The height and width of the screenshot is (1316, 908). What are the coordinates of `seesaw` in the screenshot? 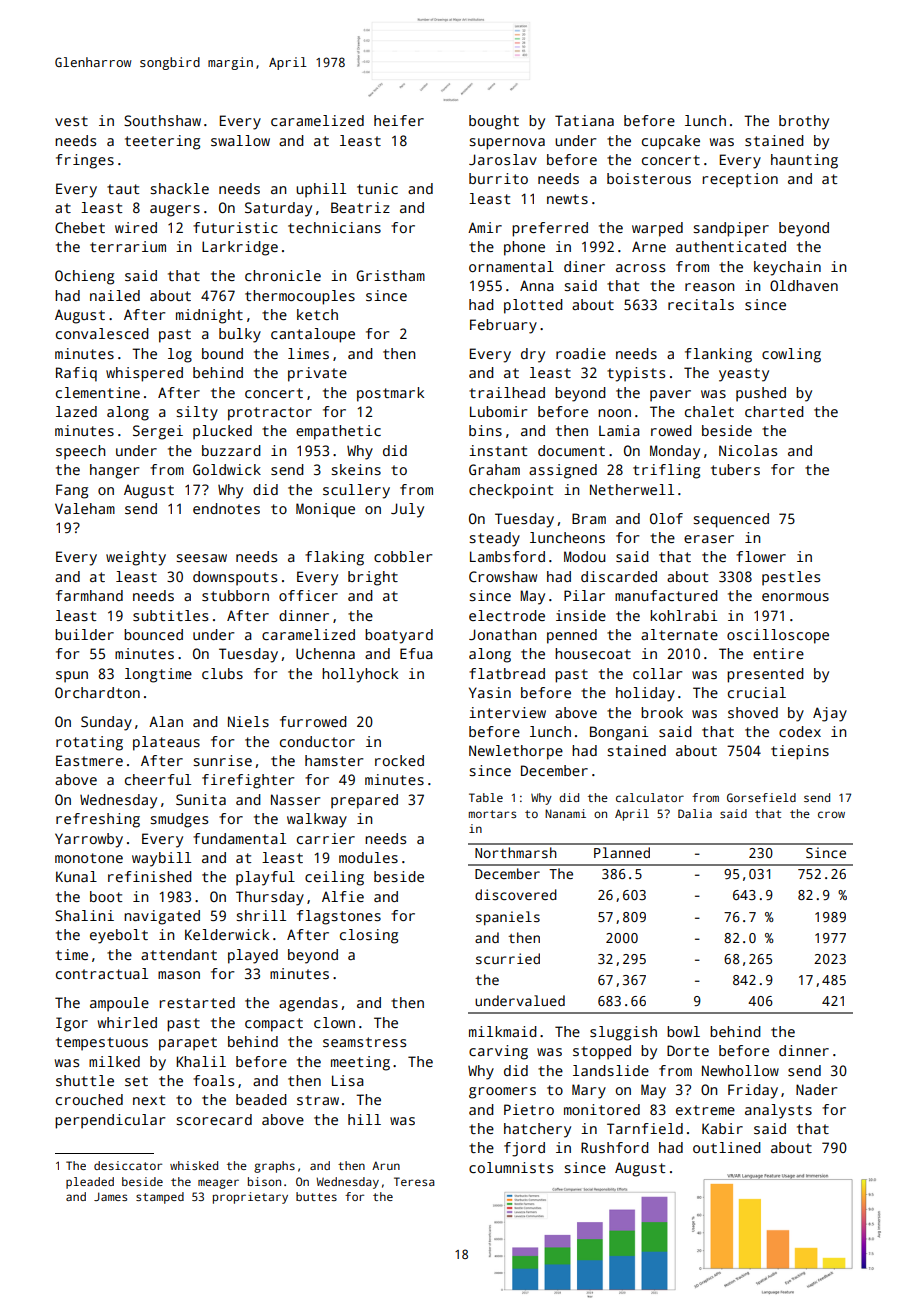 It's located at (201, 558).
